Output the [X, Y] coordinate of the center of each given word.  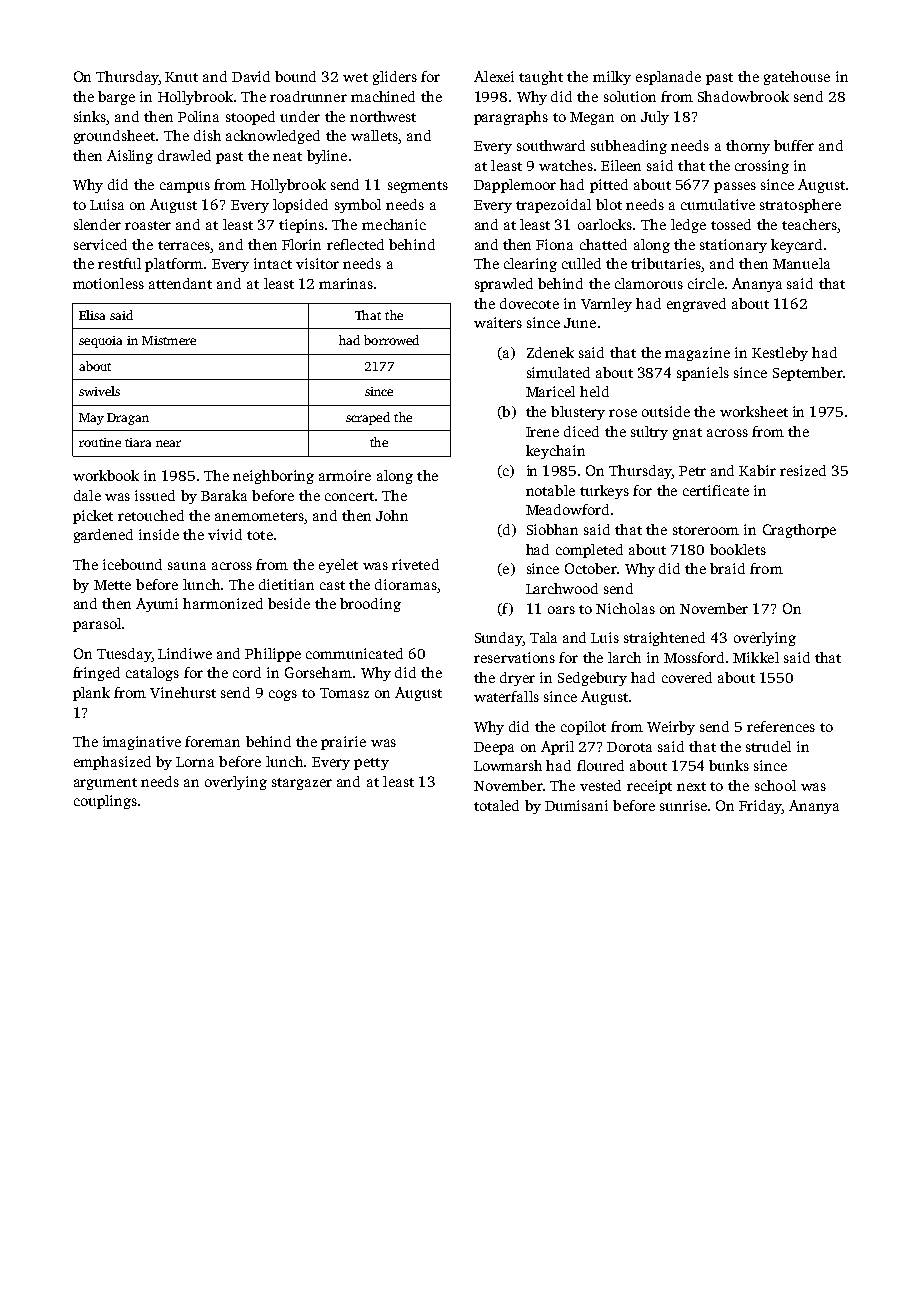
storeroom [706, 530]
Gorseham [318, 672]
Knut [181, 77]
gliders [395, 78]
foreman [212, 741]
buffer [794, 145]
